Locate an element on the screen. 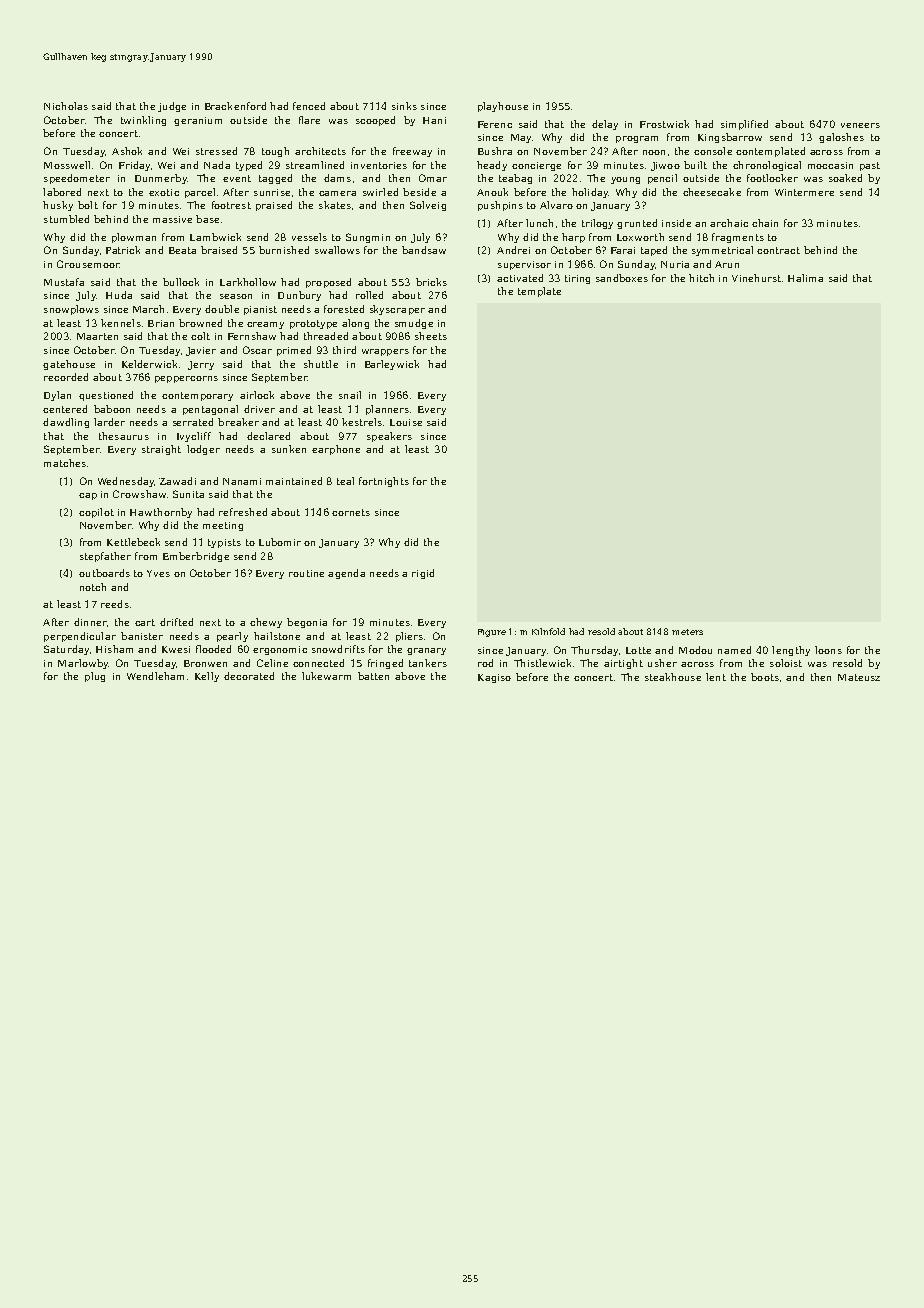  Sungmin is located at coordinates (368, 238).
